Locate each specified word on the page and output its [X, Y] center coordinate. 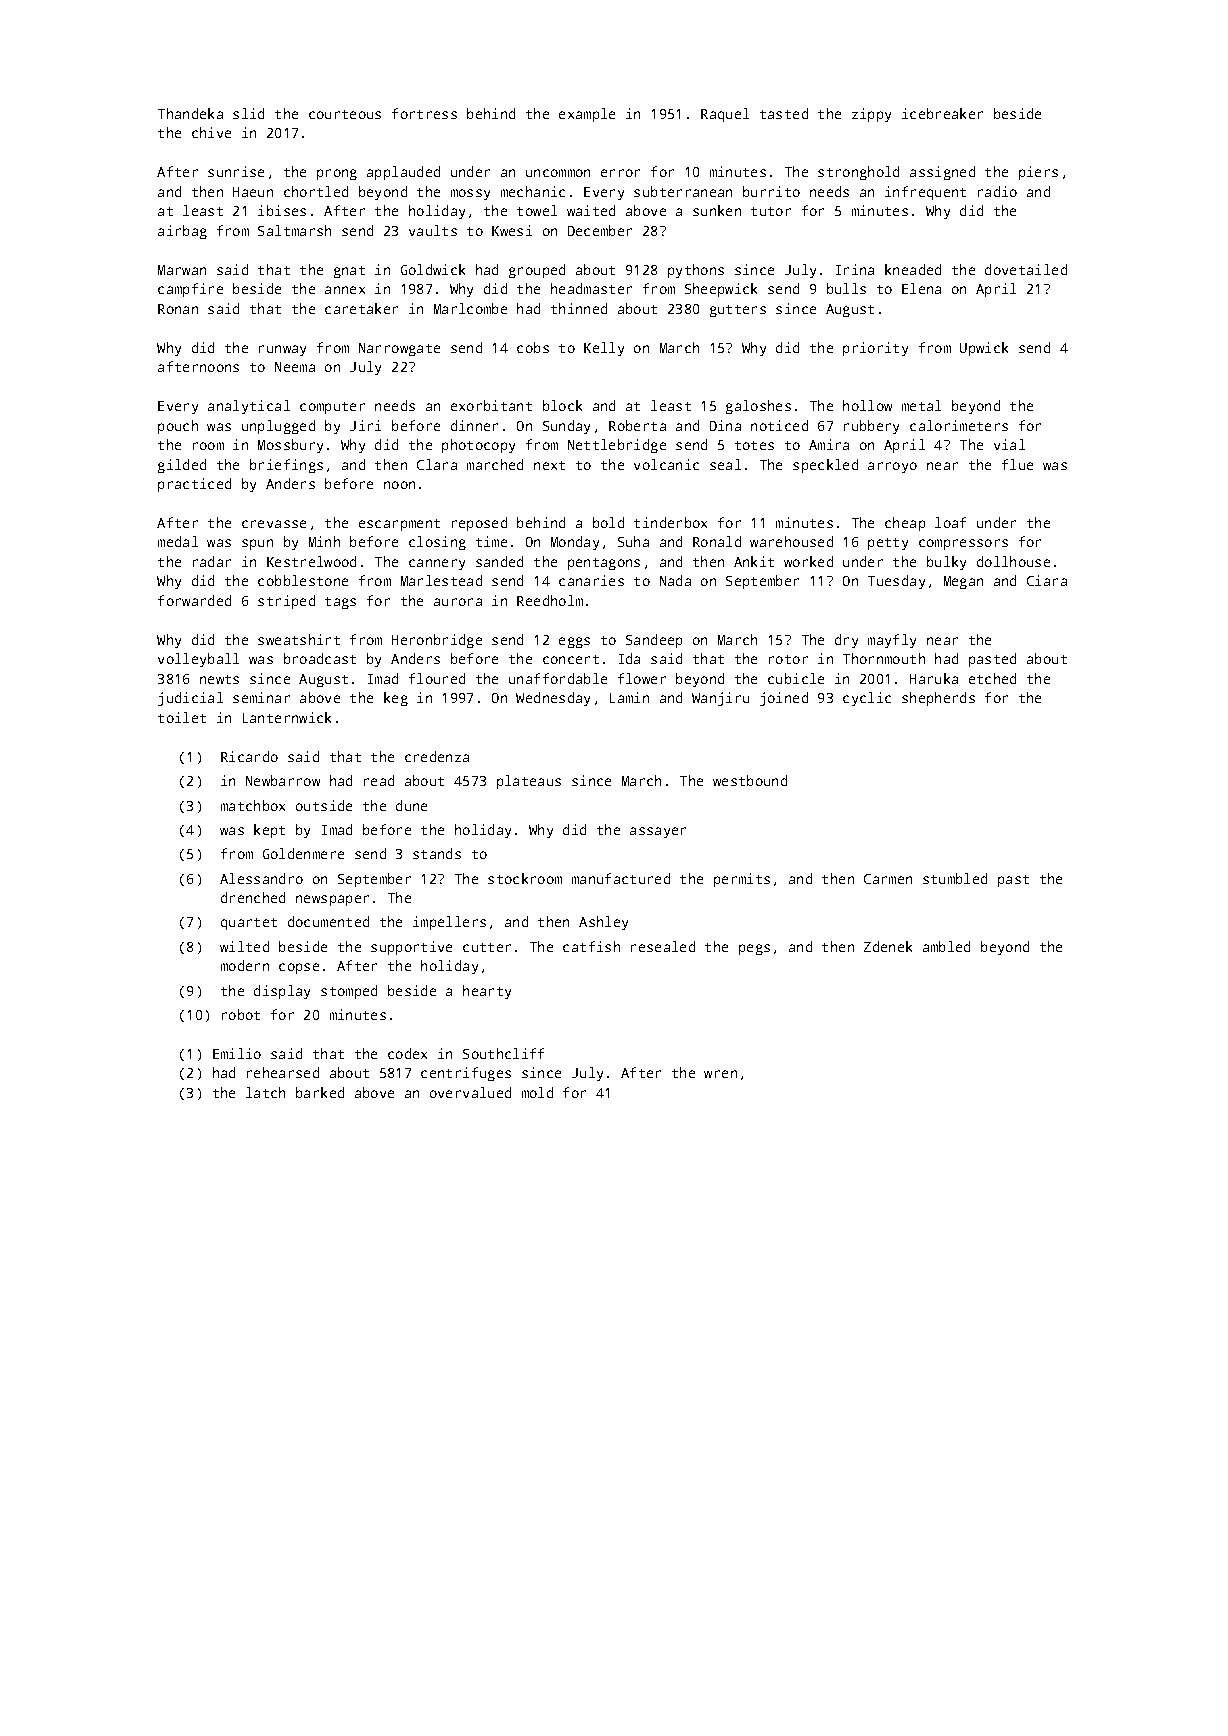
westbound [750, 780]
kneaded [913, 269]
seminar [261, 697]
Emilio [237, 1053]
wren [720, 1074]
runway [282, 350]
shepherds [938, 699]
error [620, 173]
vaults [433, 230]
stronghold [858, 173]
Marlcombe [470, 308]
